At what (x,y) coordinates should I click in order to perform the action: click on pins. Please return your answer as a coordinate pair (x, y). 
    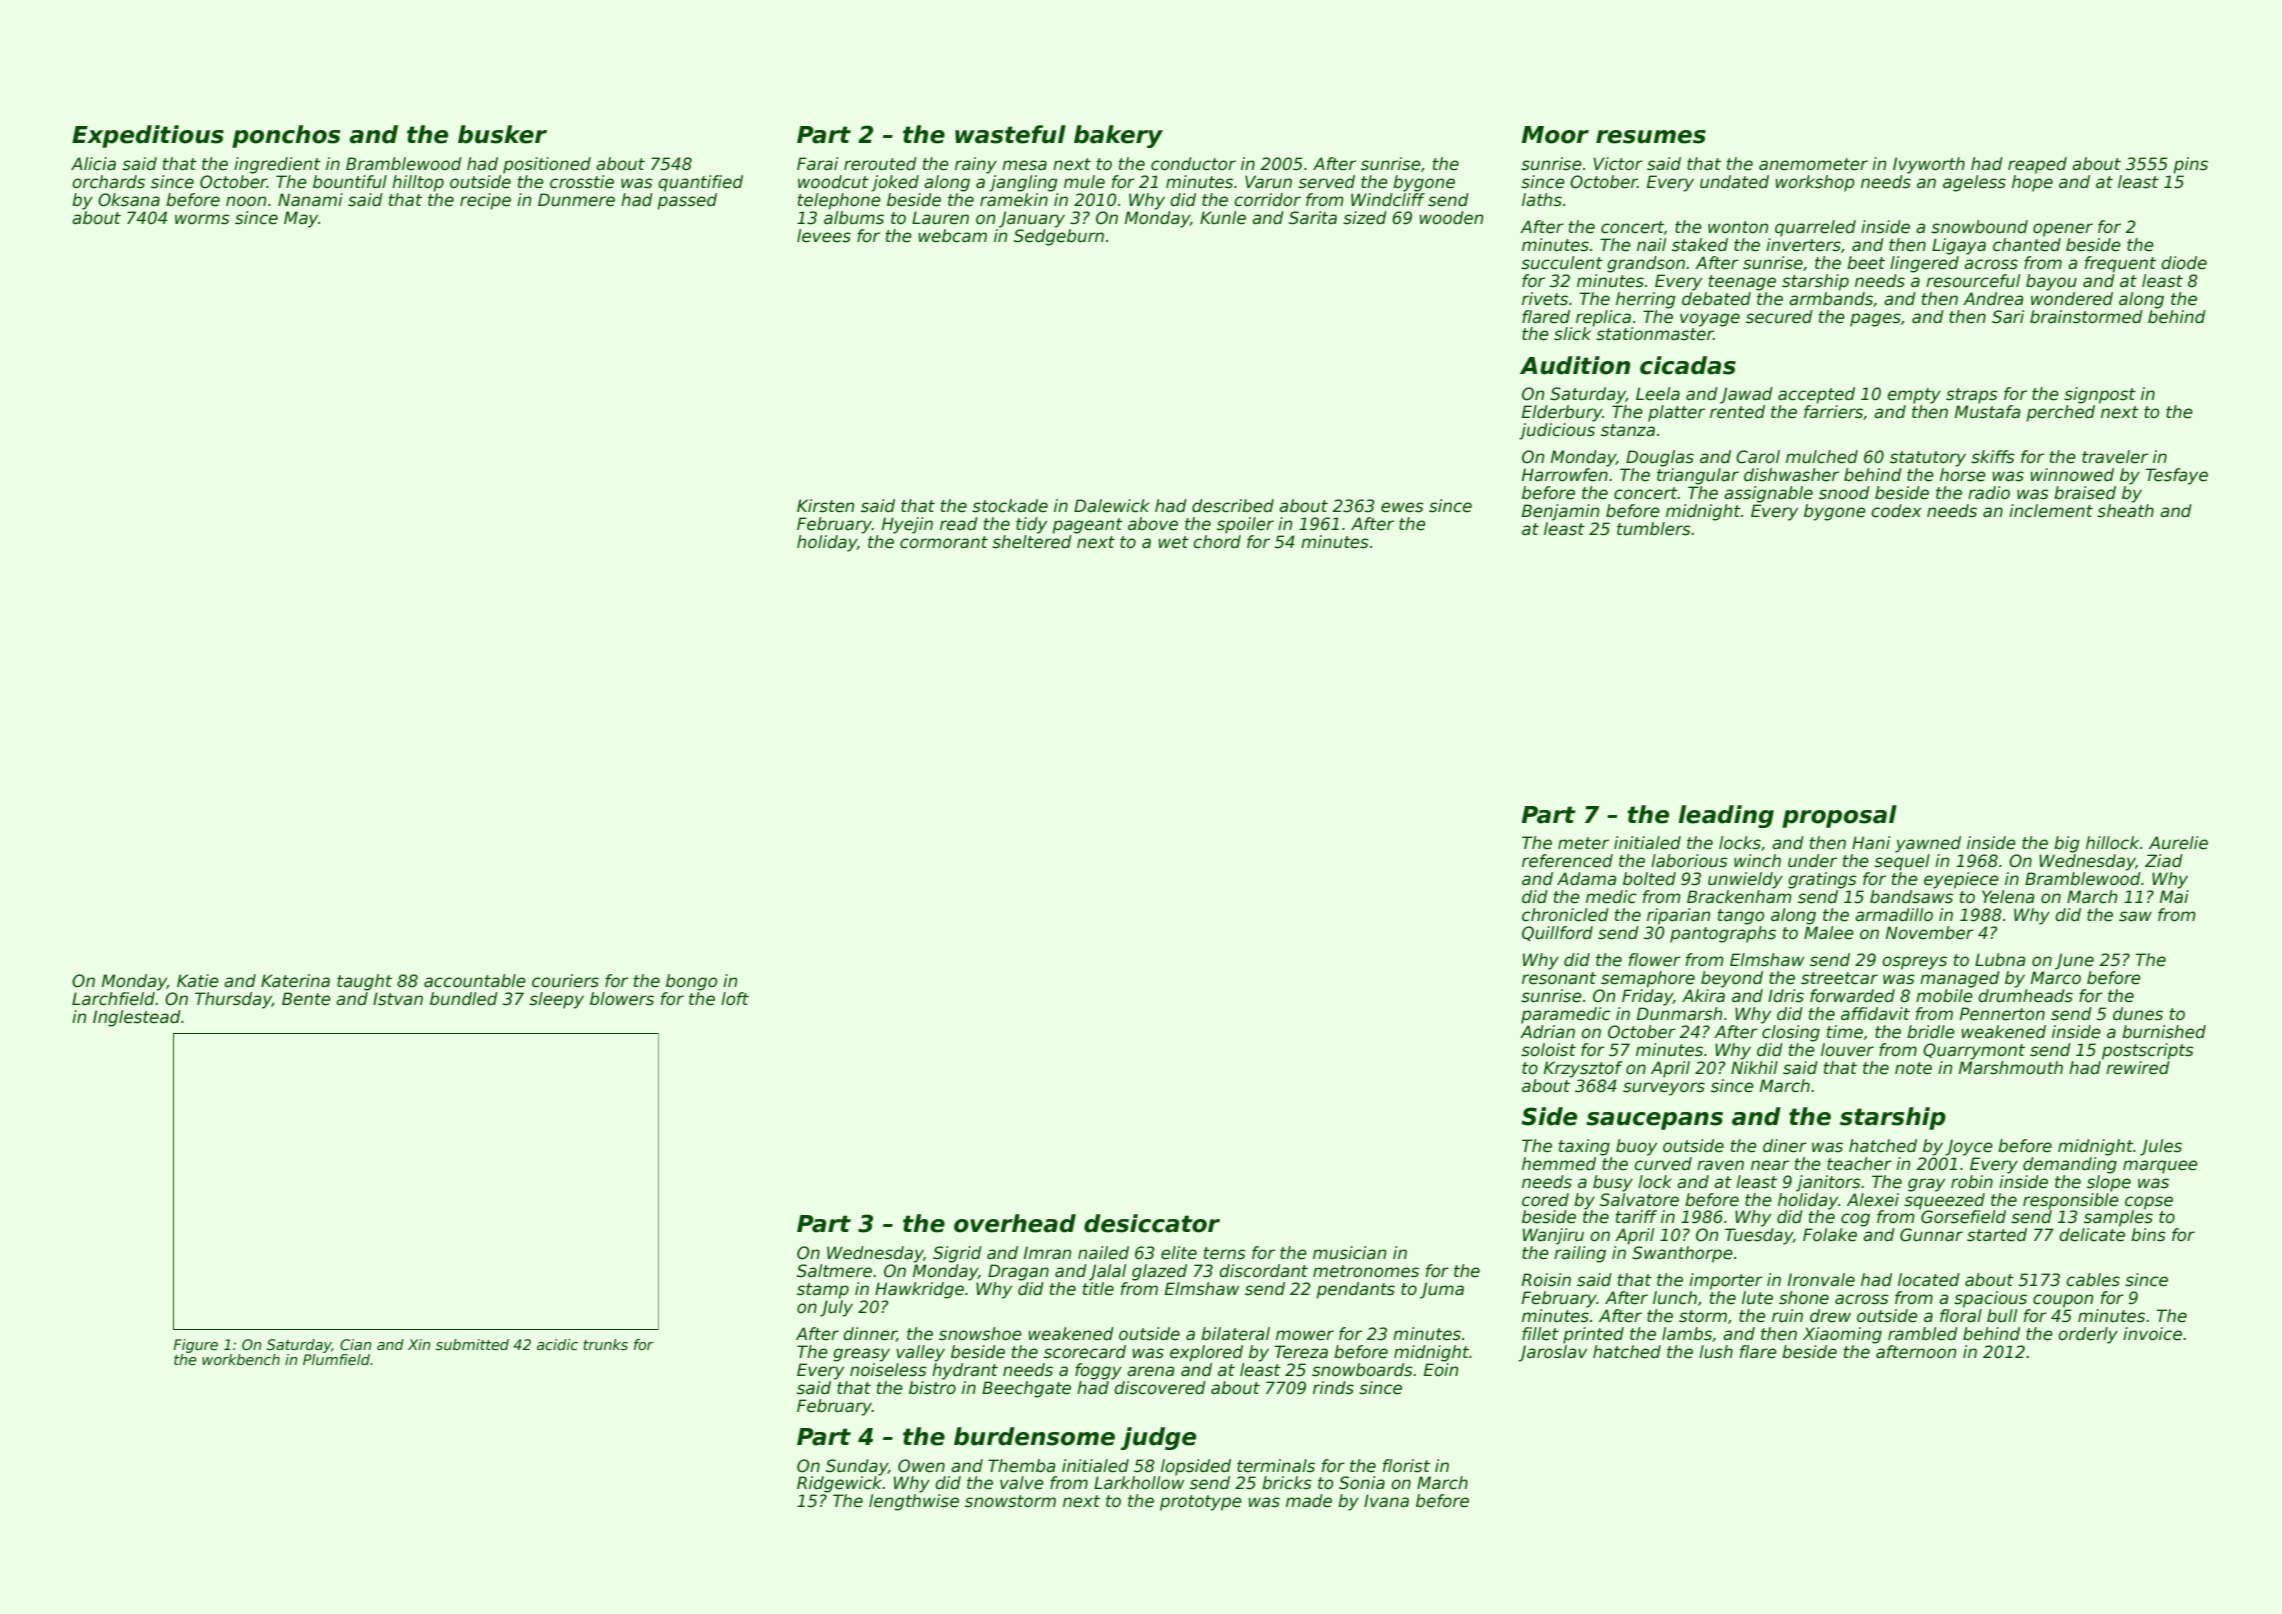
    Looking at the image, I should click on (2190, 165).
